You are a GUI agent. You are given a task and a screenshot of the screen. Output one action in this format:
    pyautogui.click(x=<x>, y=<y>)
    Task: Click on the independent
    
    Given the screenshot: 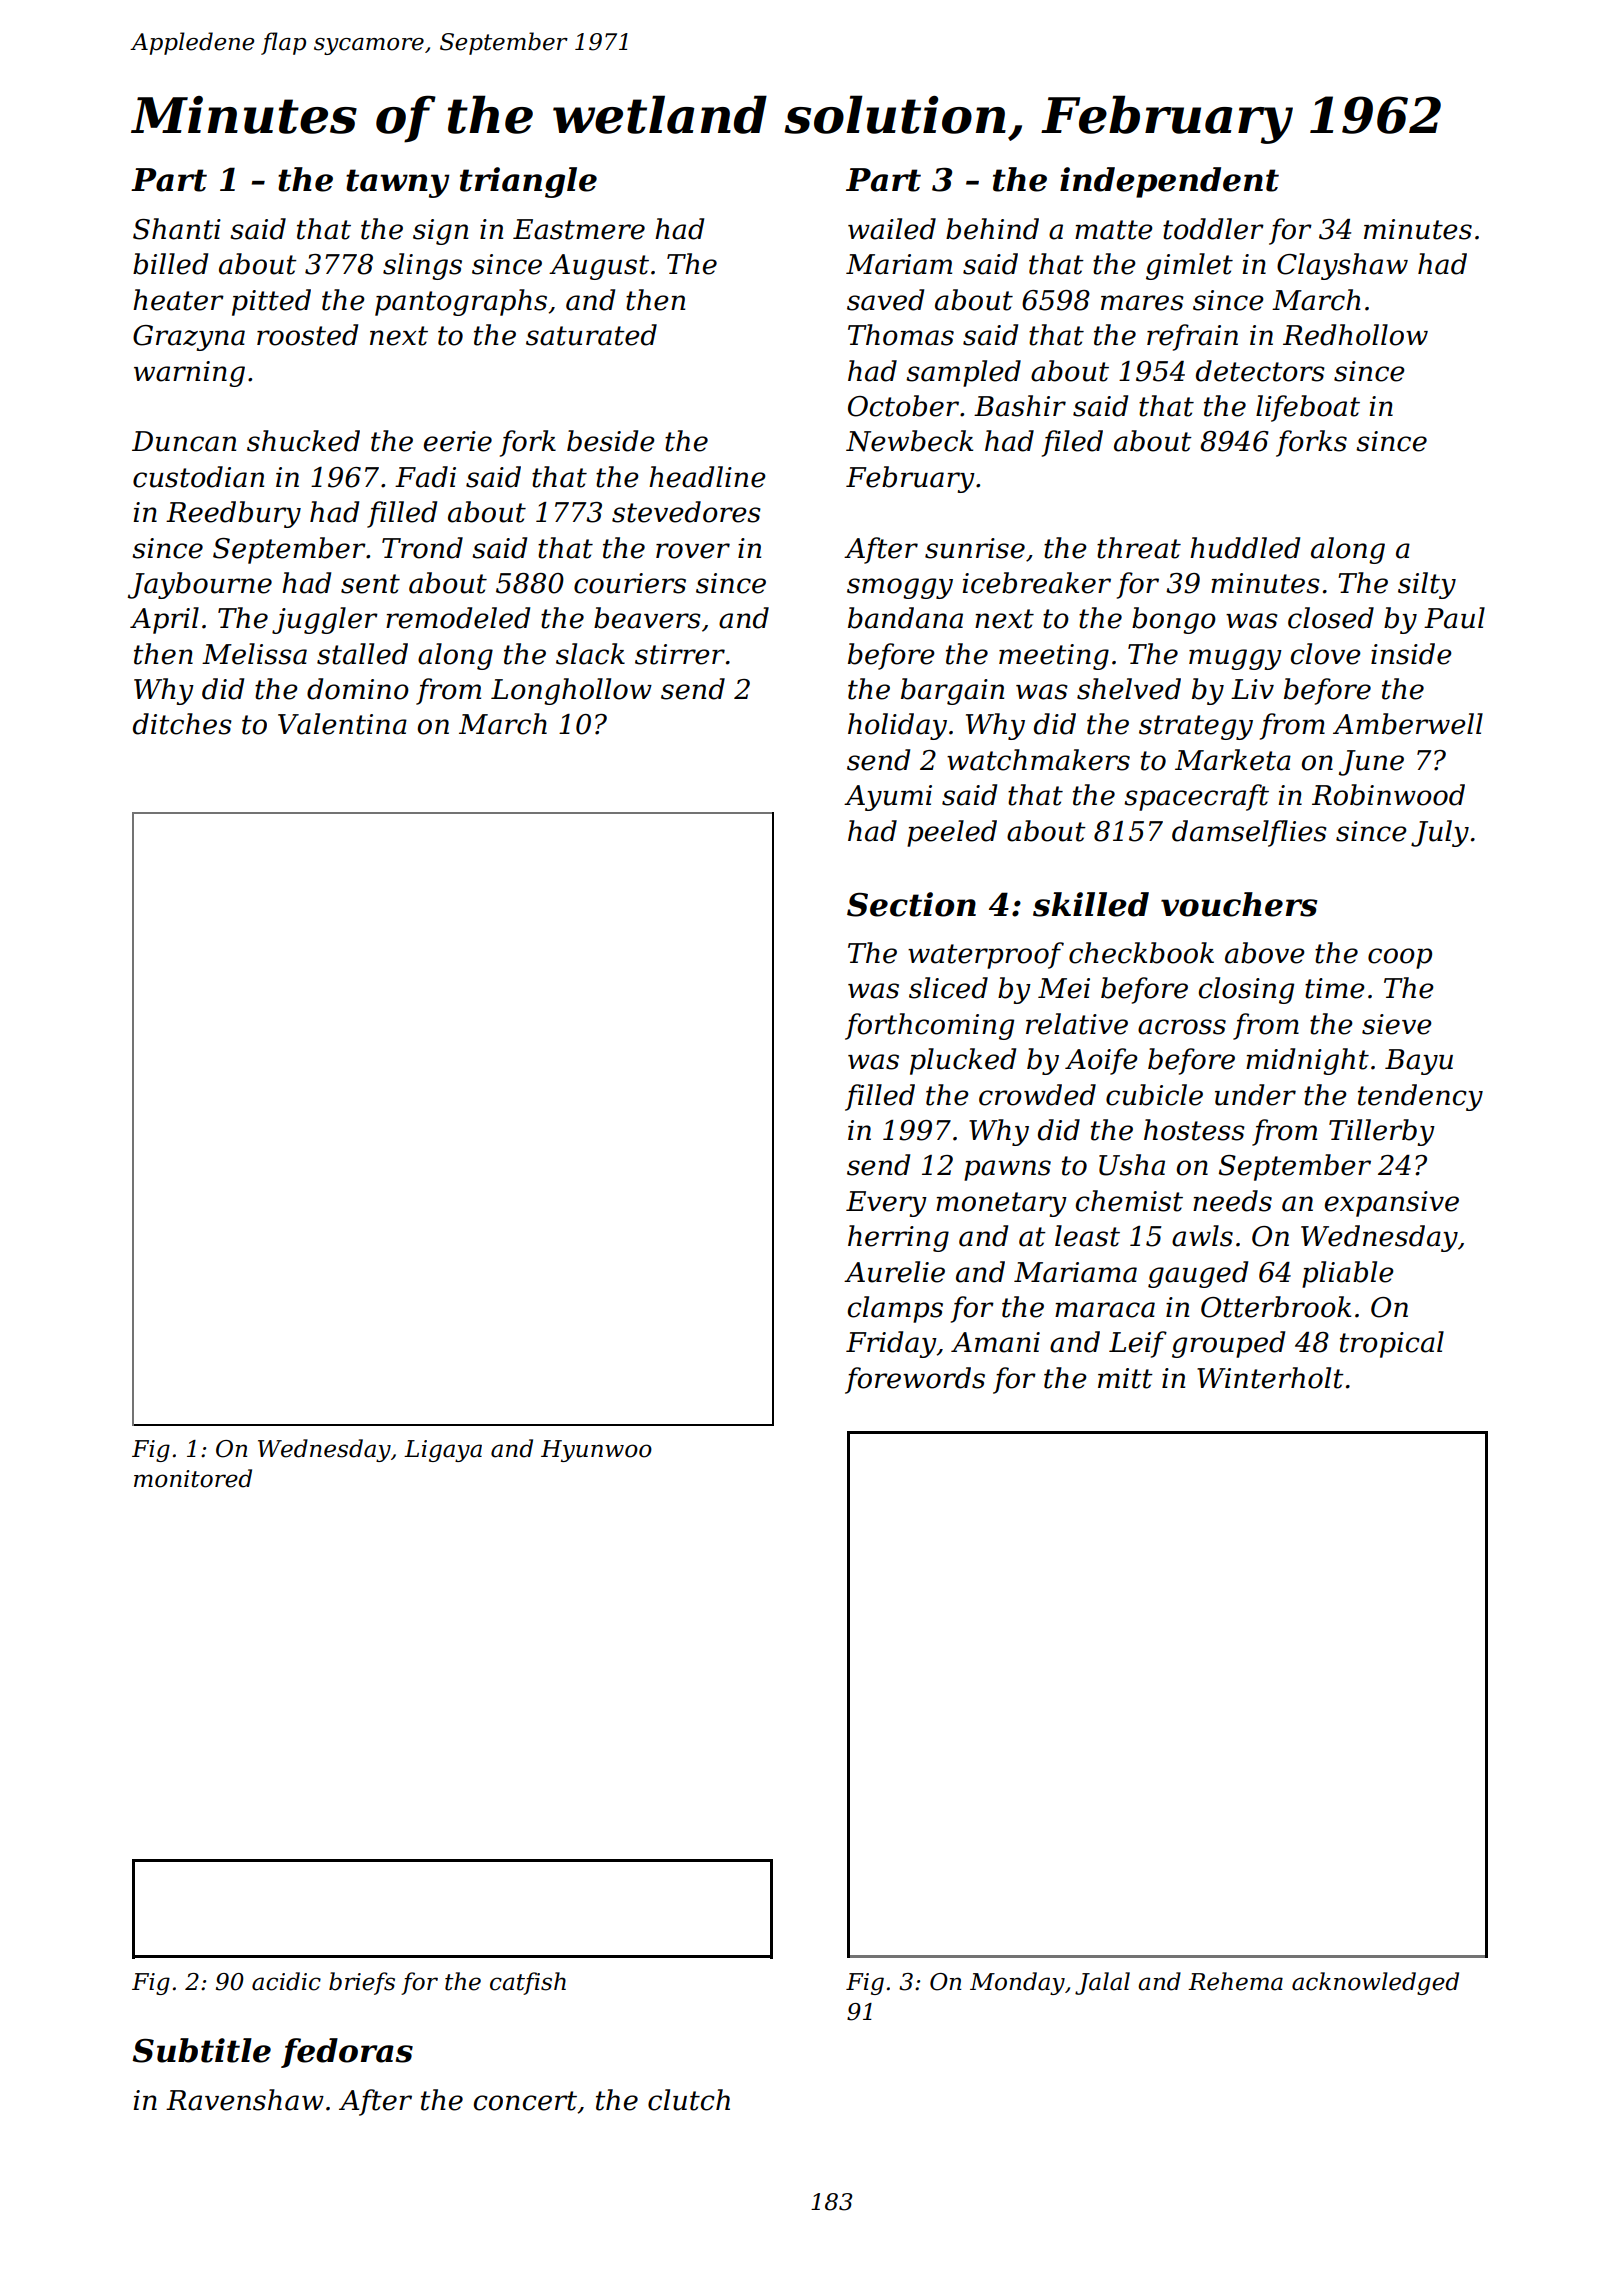 What is the action you would take?
    pyautogui.click(x=1169, y=182)
